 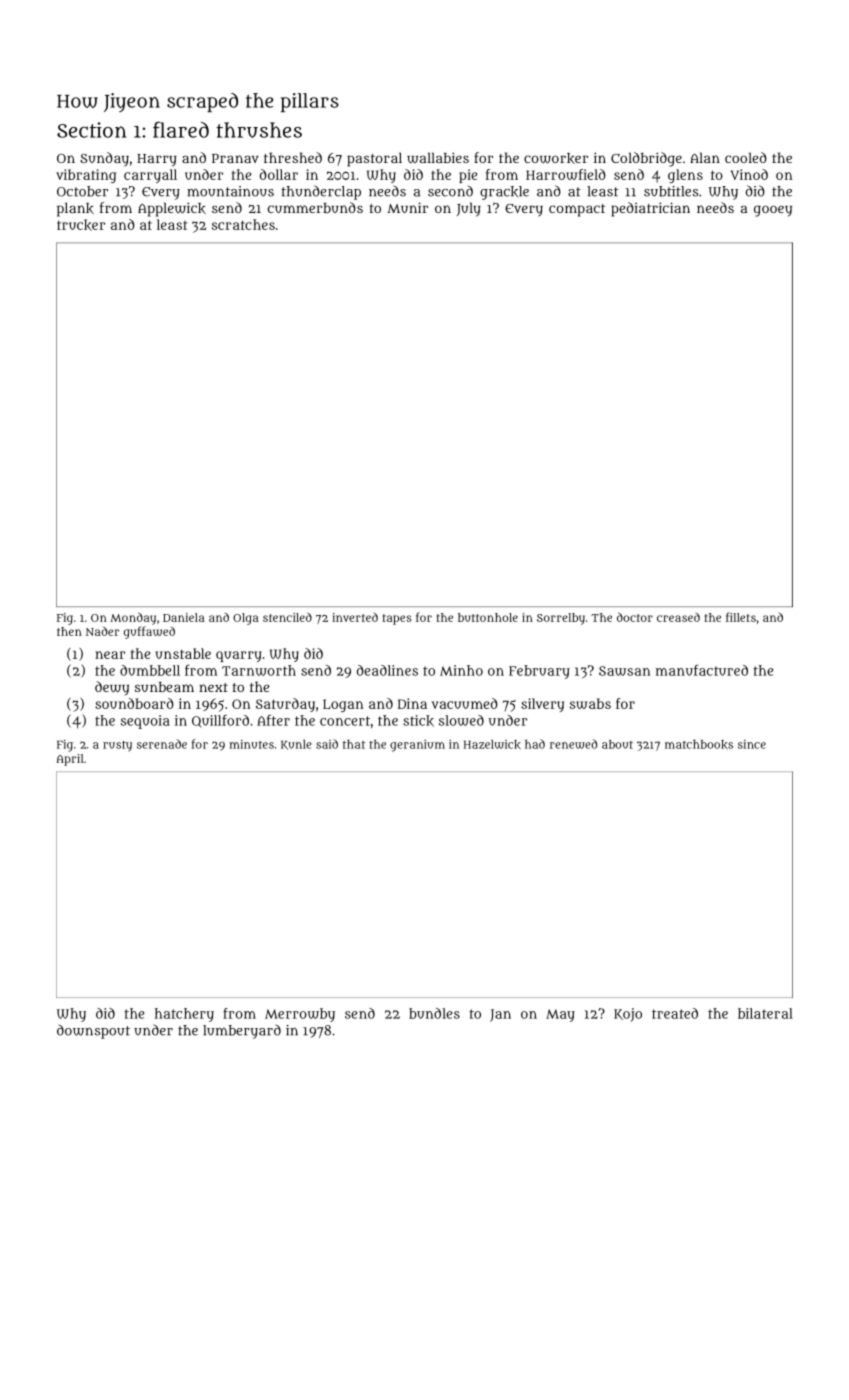 What do you see at coordinates (397, 619) in the screenshot?
I see `tapes` at bounding box center [397, 619].
